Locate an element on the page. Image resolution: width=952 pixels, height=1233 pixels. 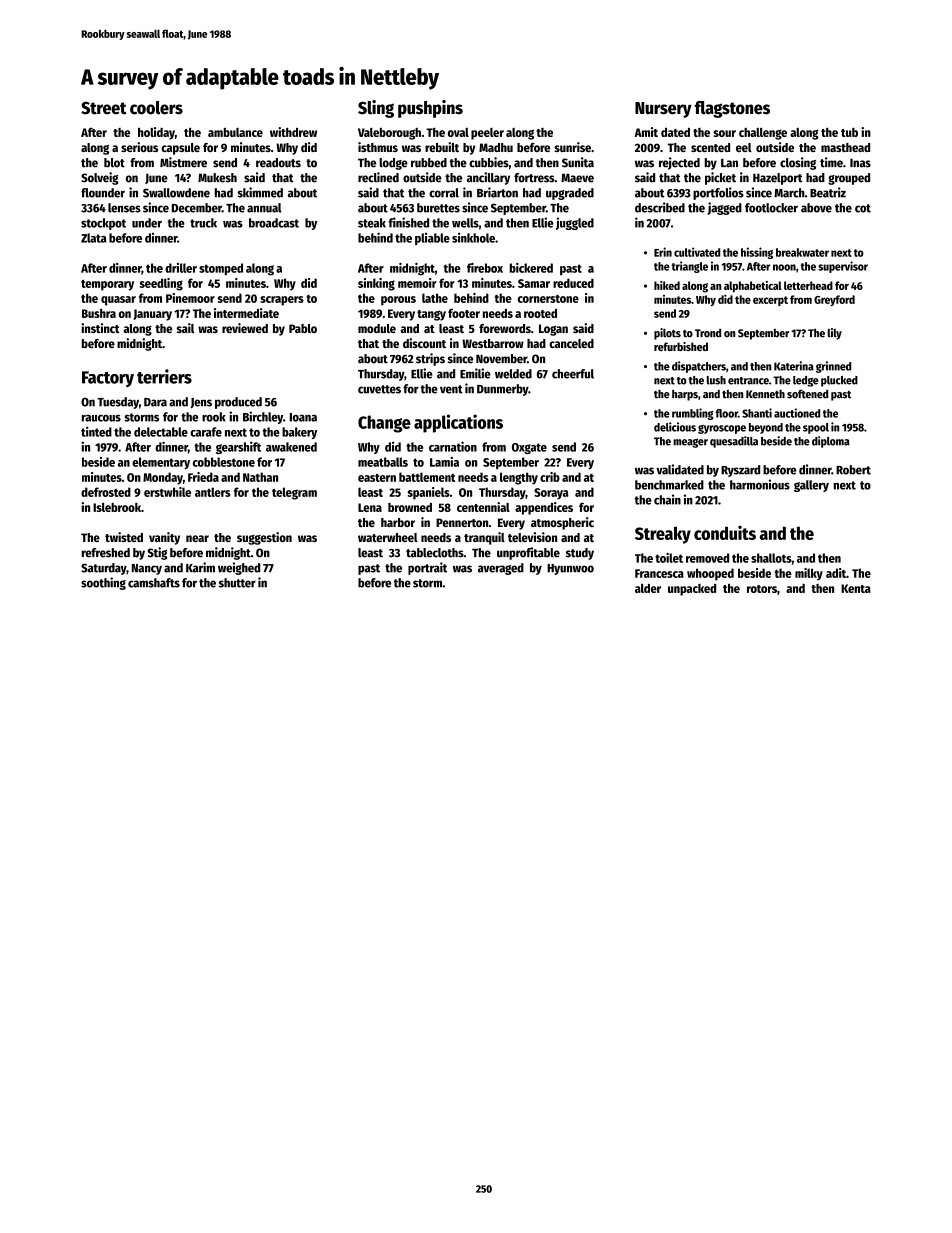
tinted is located at coordinates (96, 431).
